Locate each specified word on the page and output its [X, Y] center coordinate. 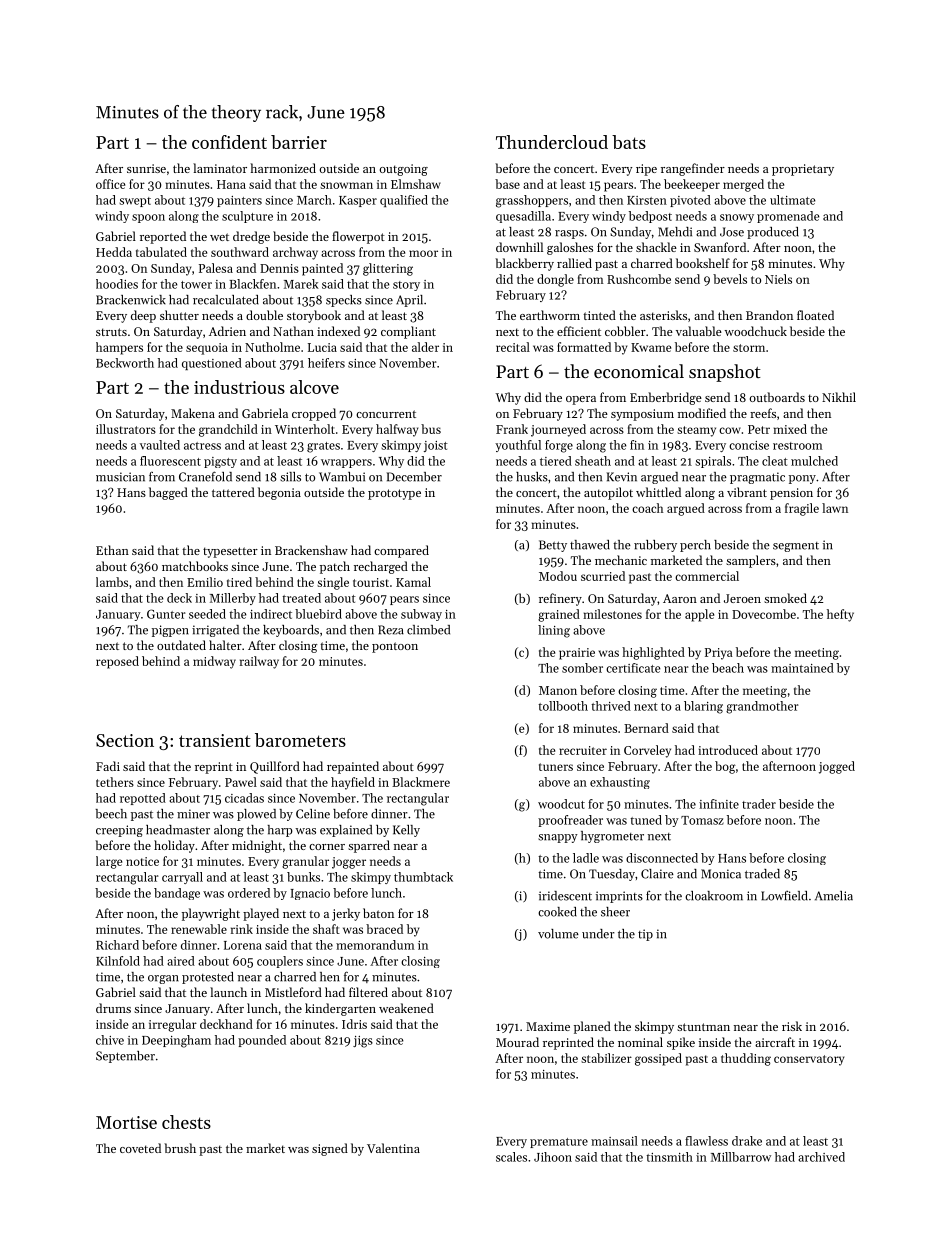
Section [125, 740]
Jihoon [553, 1157]
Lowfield [784, 896]
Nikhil [839, 397]
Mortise [126, 1122]
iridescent [565, 896]
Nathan [293, 331]
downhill [519, 247]
